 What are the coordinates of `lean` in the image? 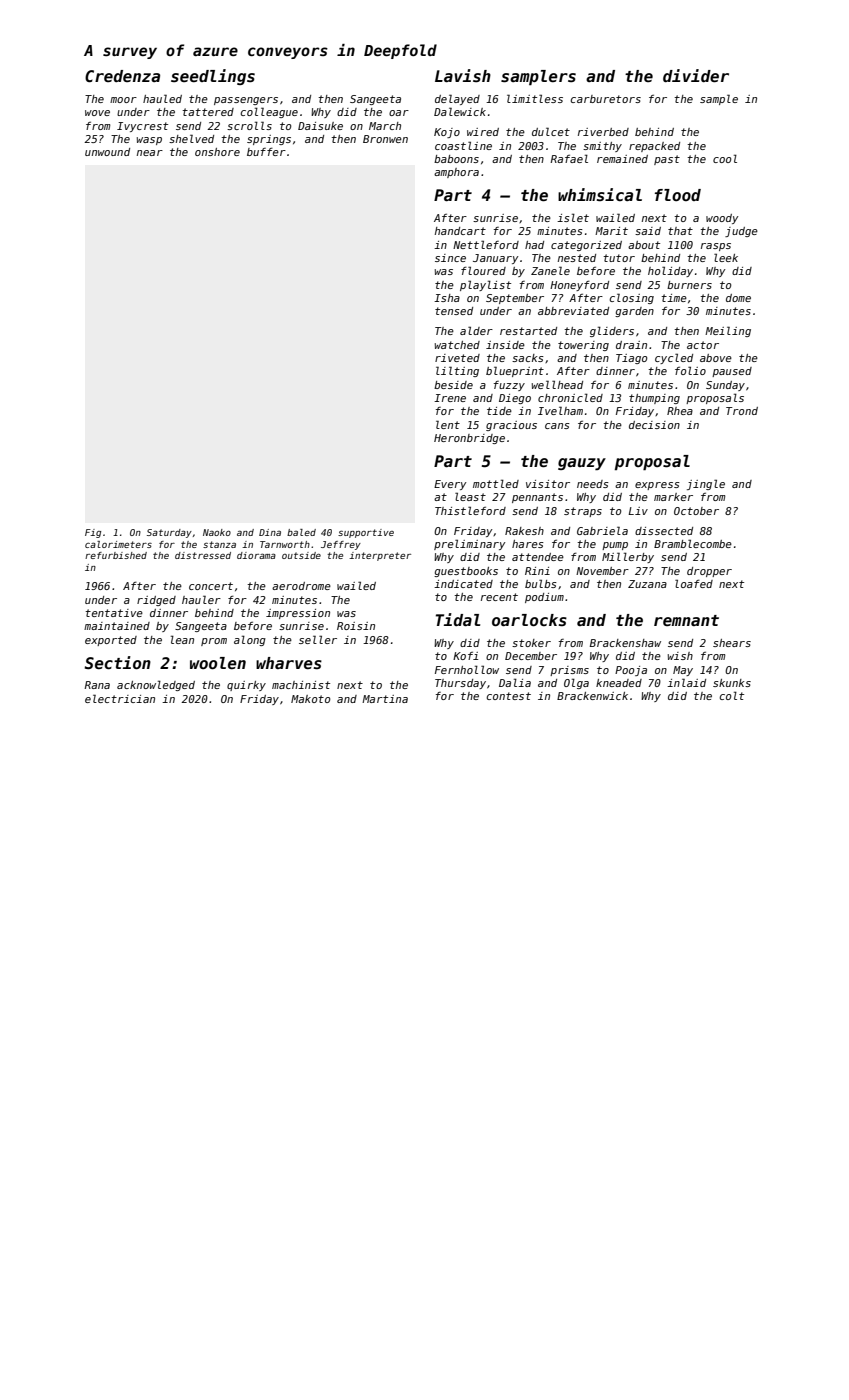 It's located at (182, 639).
